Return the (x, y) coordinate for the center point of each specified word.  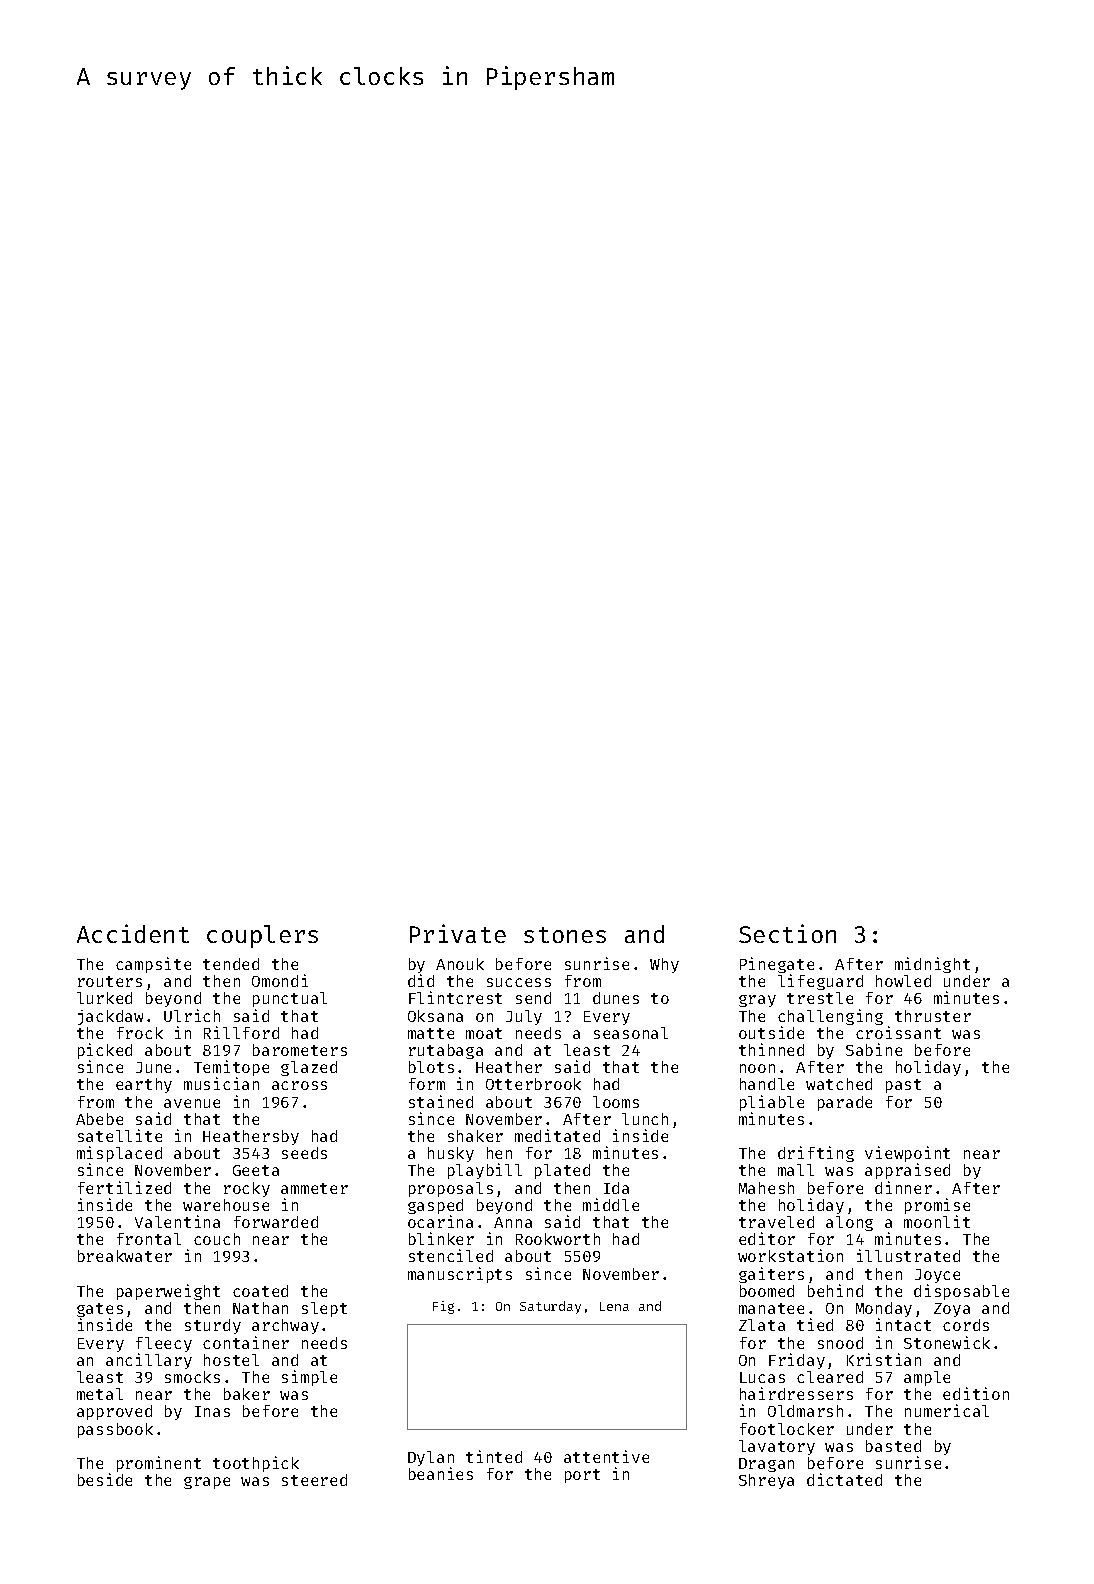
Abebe (99, 1119)
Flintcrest (455, 997)
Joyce (937, 1276)
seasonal (631, 1033)
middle (611, 1204)
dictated (844, 1479)
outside (771, 1032)
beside (105, 1480)
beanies (441, 1474)
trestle (820, 998)
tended (231, 964)
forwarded (276, 1222)
